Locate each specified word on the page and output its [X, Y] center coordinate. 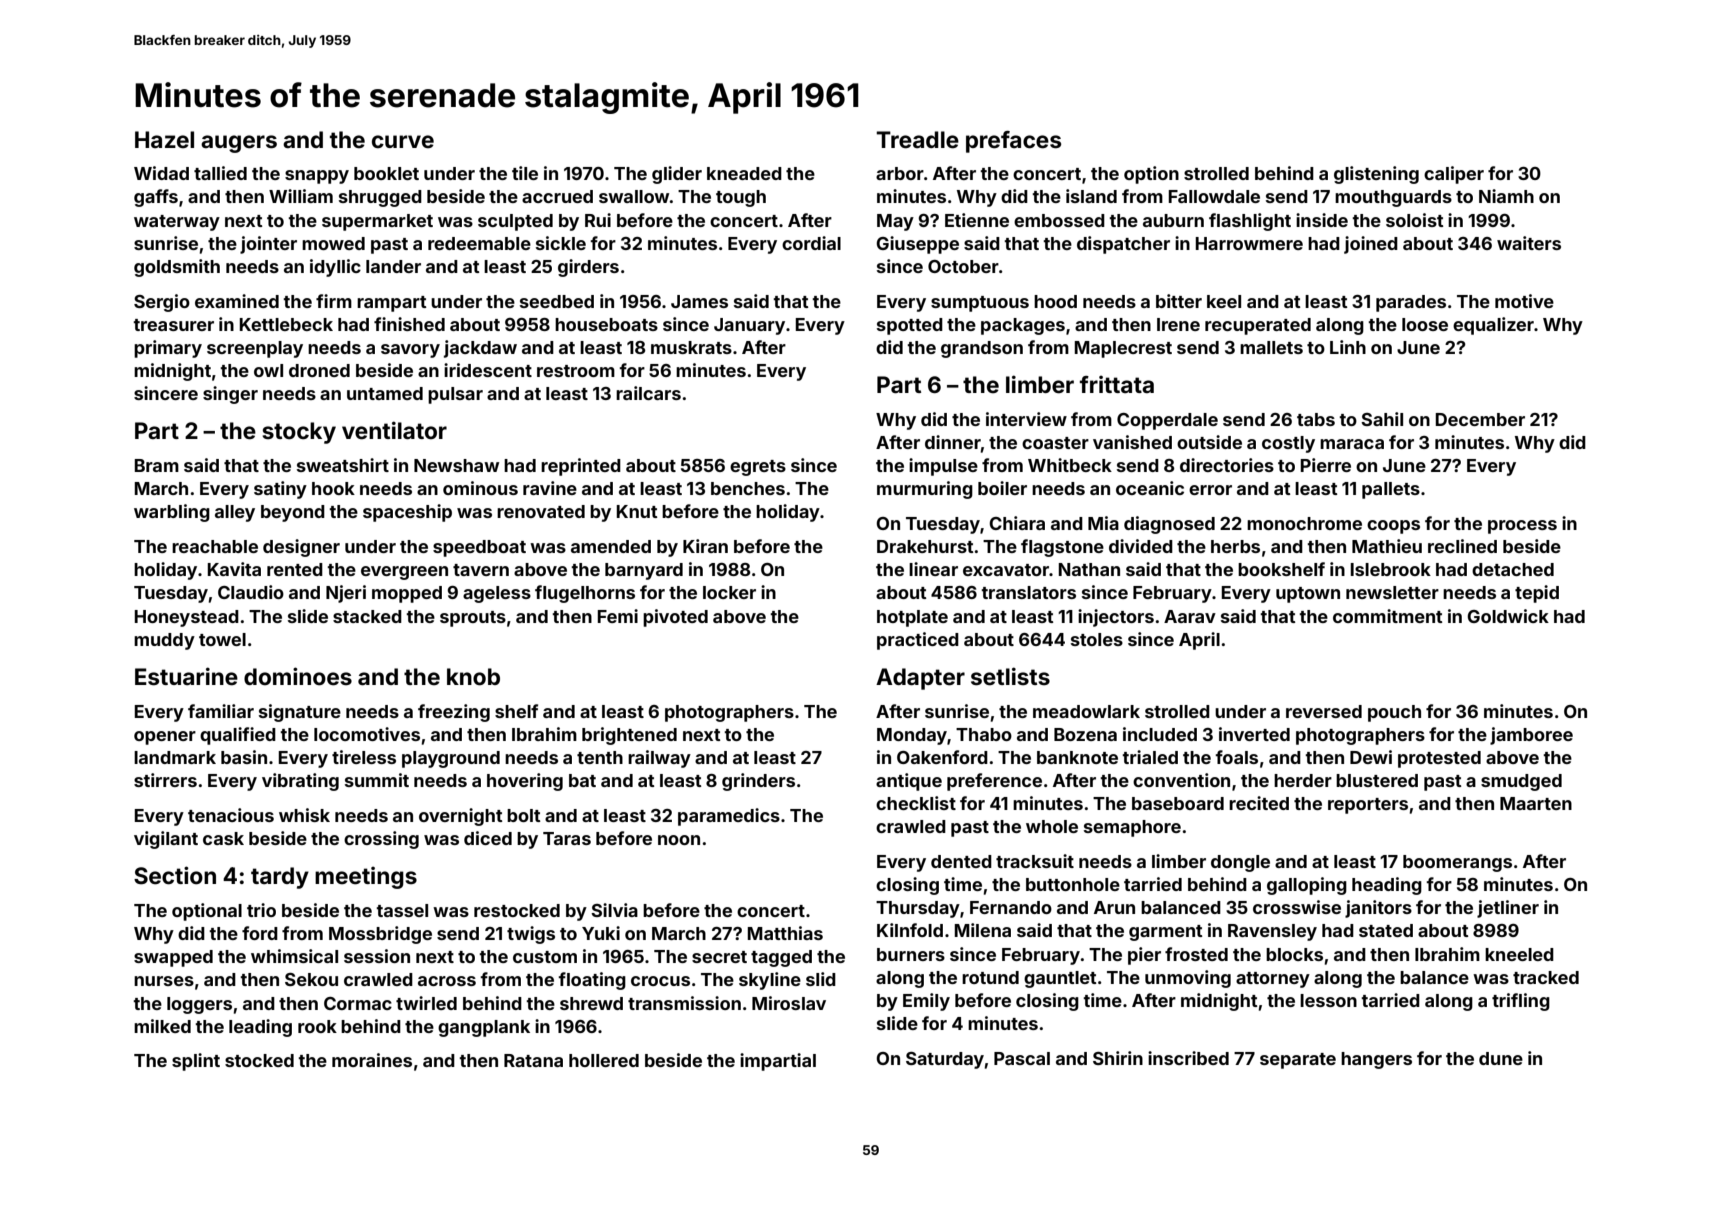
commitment [1388, 616]
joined [1371, 245]
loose [1425, 324]
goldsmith [177, 268]
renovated [541, 511]
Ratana [533, 1060]
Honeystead [187, 618]
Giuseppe [917, 245]
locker [729, 592]
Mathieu [1387, 546]
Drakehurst [925, 546]
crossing [381, 840]
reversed [1324, 711]
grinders [758, 782]
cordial [811, 243]
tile [525, 173]
